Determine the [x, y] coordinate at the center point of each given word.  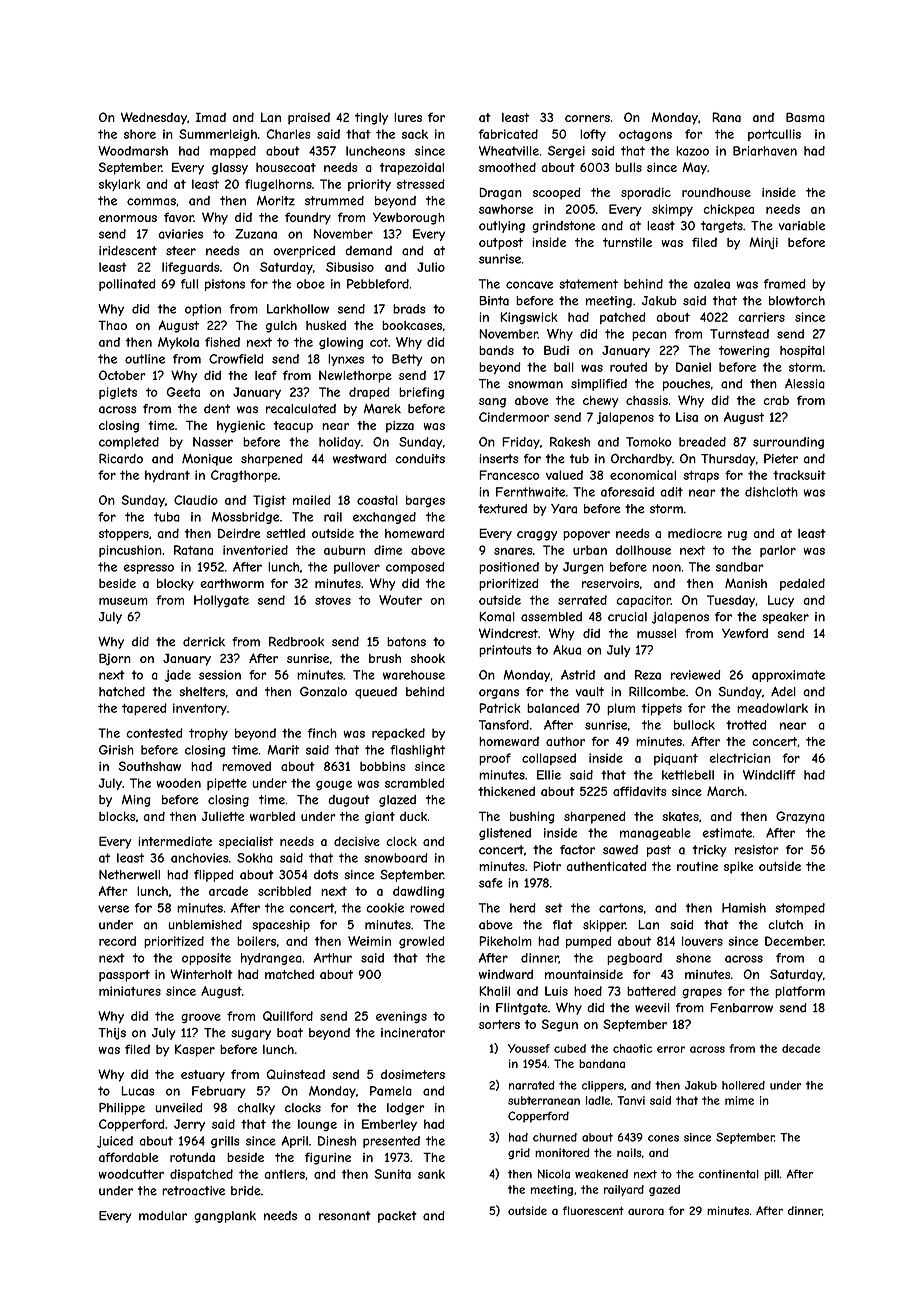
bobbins [382, 766]
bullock [694, 725]
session [220, 675]
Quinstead [295, 1074]
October [122, 375]
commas [151, 202]
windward [506, 974]
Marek [382, 409]
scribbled [284, 891]
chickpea [728, 210]
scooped [557, 193]
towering [744, 352]
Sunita [393, 1174]
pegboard [634, 959]
